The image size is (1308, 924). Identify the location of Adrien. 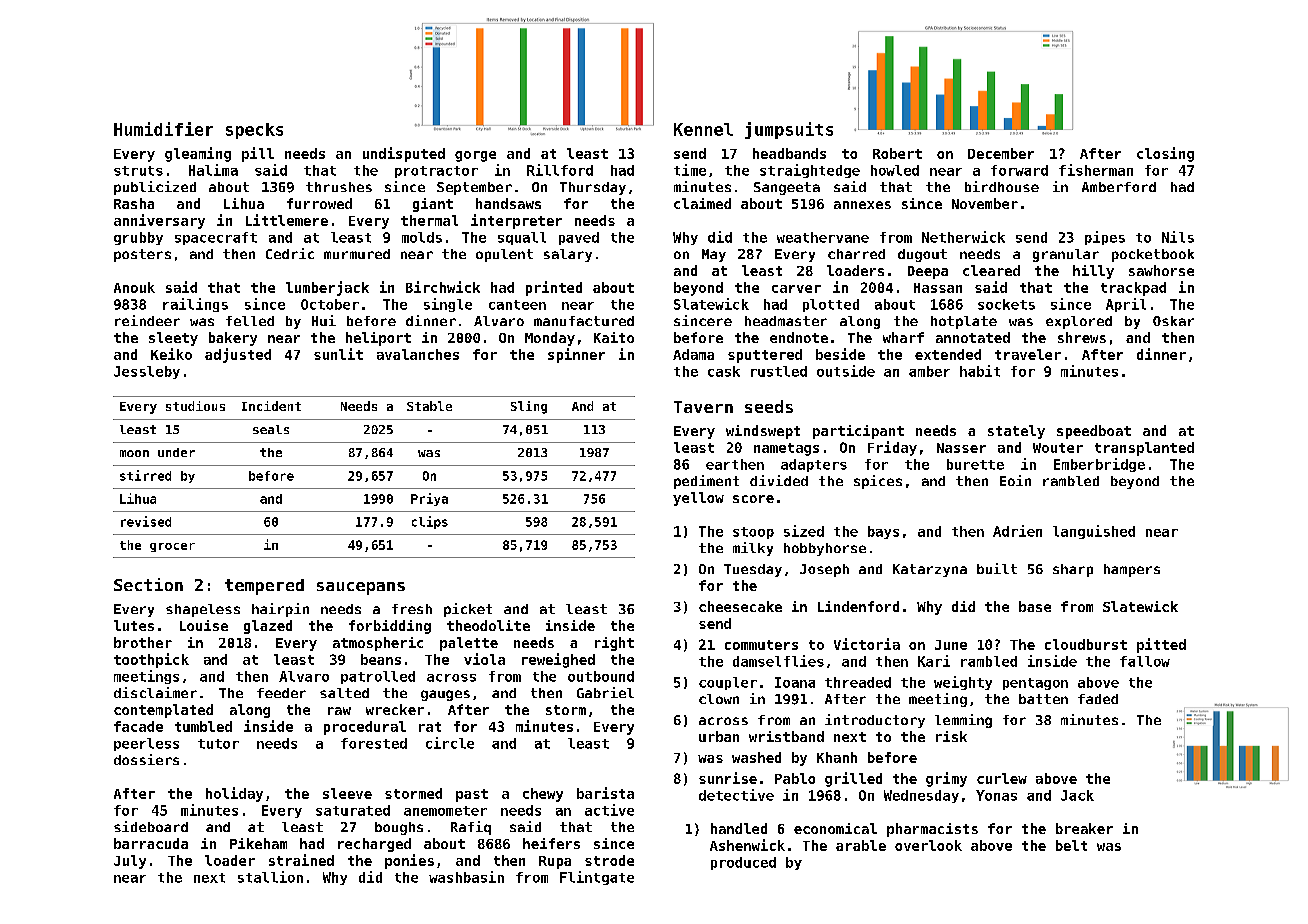
(1017, 531).
